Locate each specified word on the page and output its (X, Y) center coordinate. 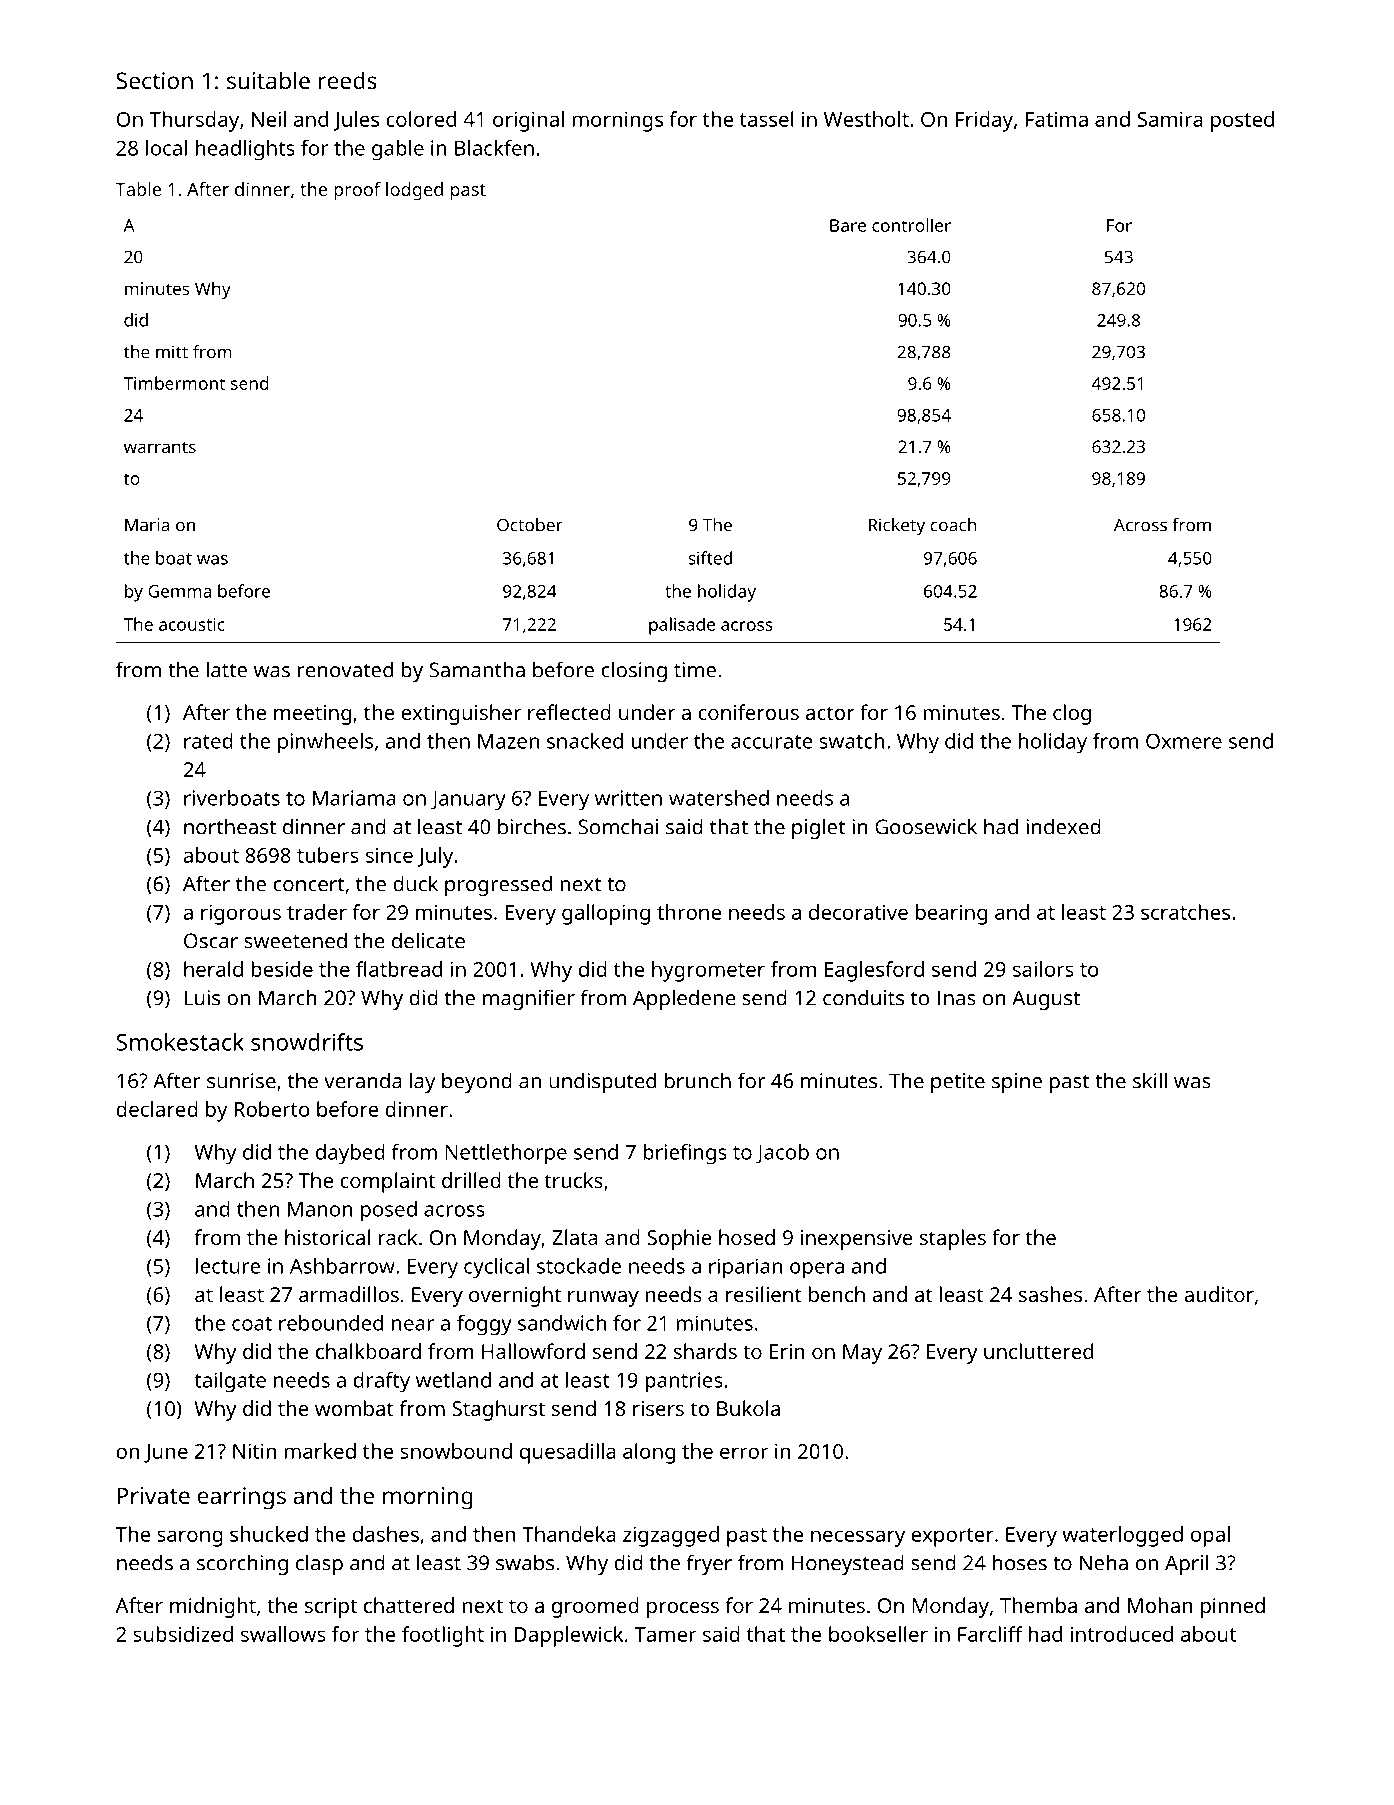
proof (357, 191)
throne (689, 912)
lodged (414, 191)
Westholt (866, 119)
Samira (1170, 119)
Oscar (211, 941)
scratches (1185, 912)
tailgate (230, 1382)
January (468, 801)
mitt (172, 352)
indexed (1063, 826)
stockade (579, 1266)
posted (1242, 121)
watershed (719, 798)
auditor (1219, 1294)
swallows (283, 1634)
